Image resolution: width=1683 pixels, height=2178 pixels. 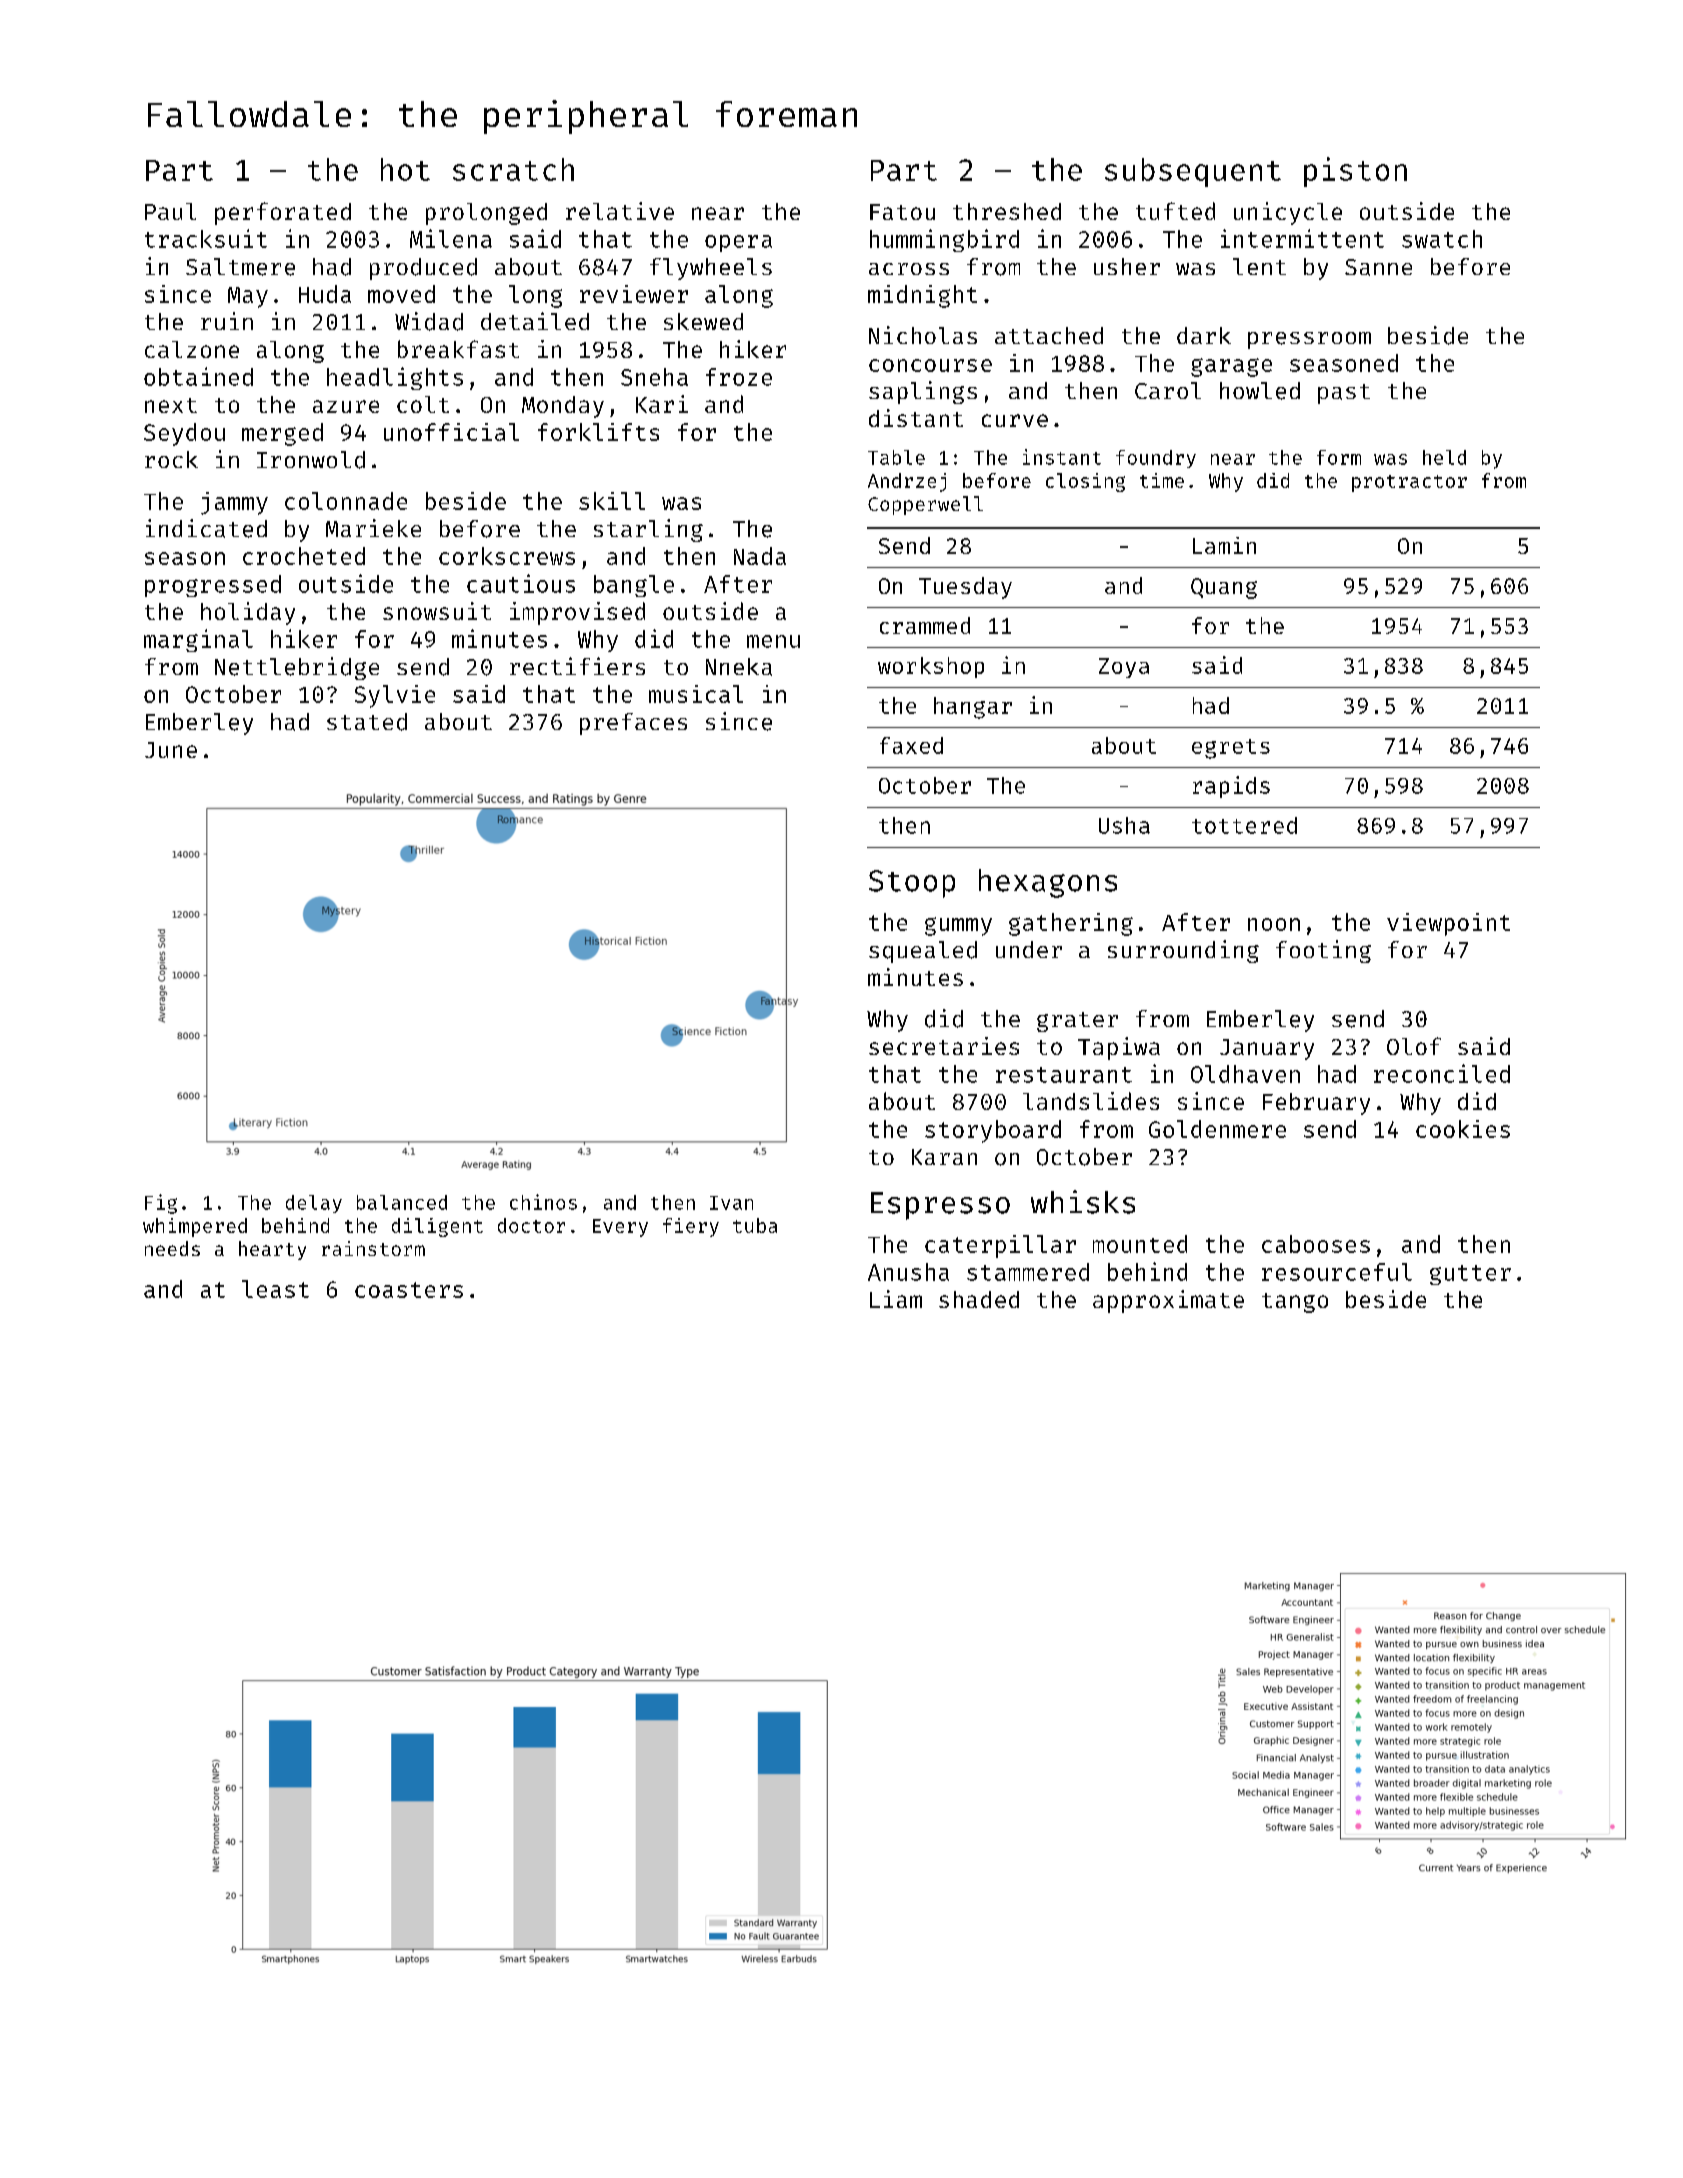 What do you see at coordinates (925, 505) in the image?
I see `Copperwell` at bounding box center [925, 505].
